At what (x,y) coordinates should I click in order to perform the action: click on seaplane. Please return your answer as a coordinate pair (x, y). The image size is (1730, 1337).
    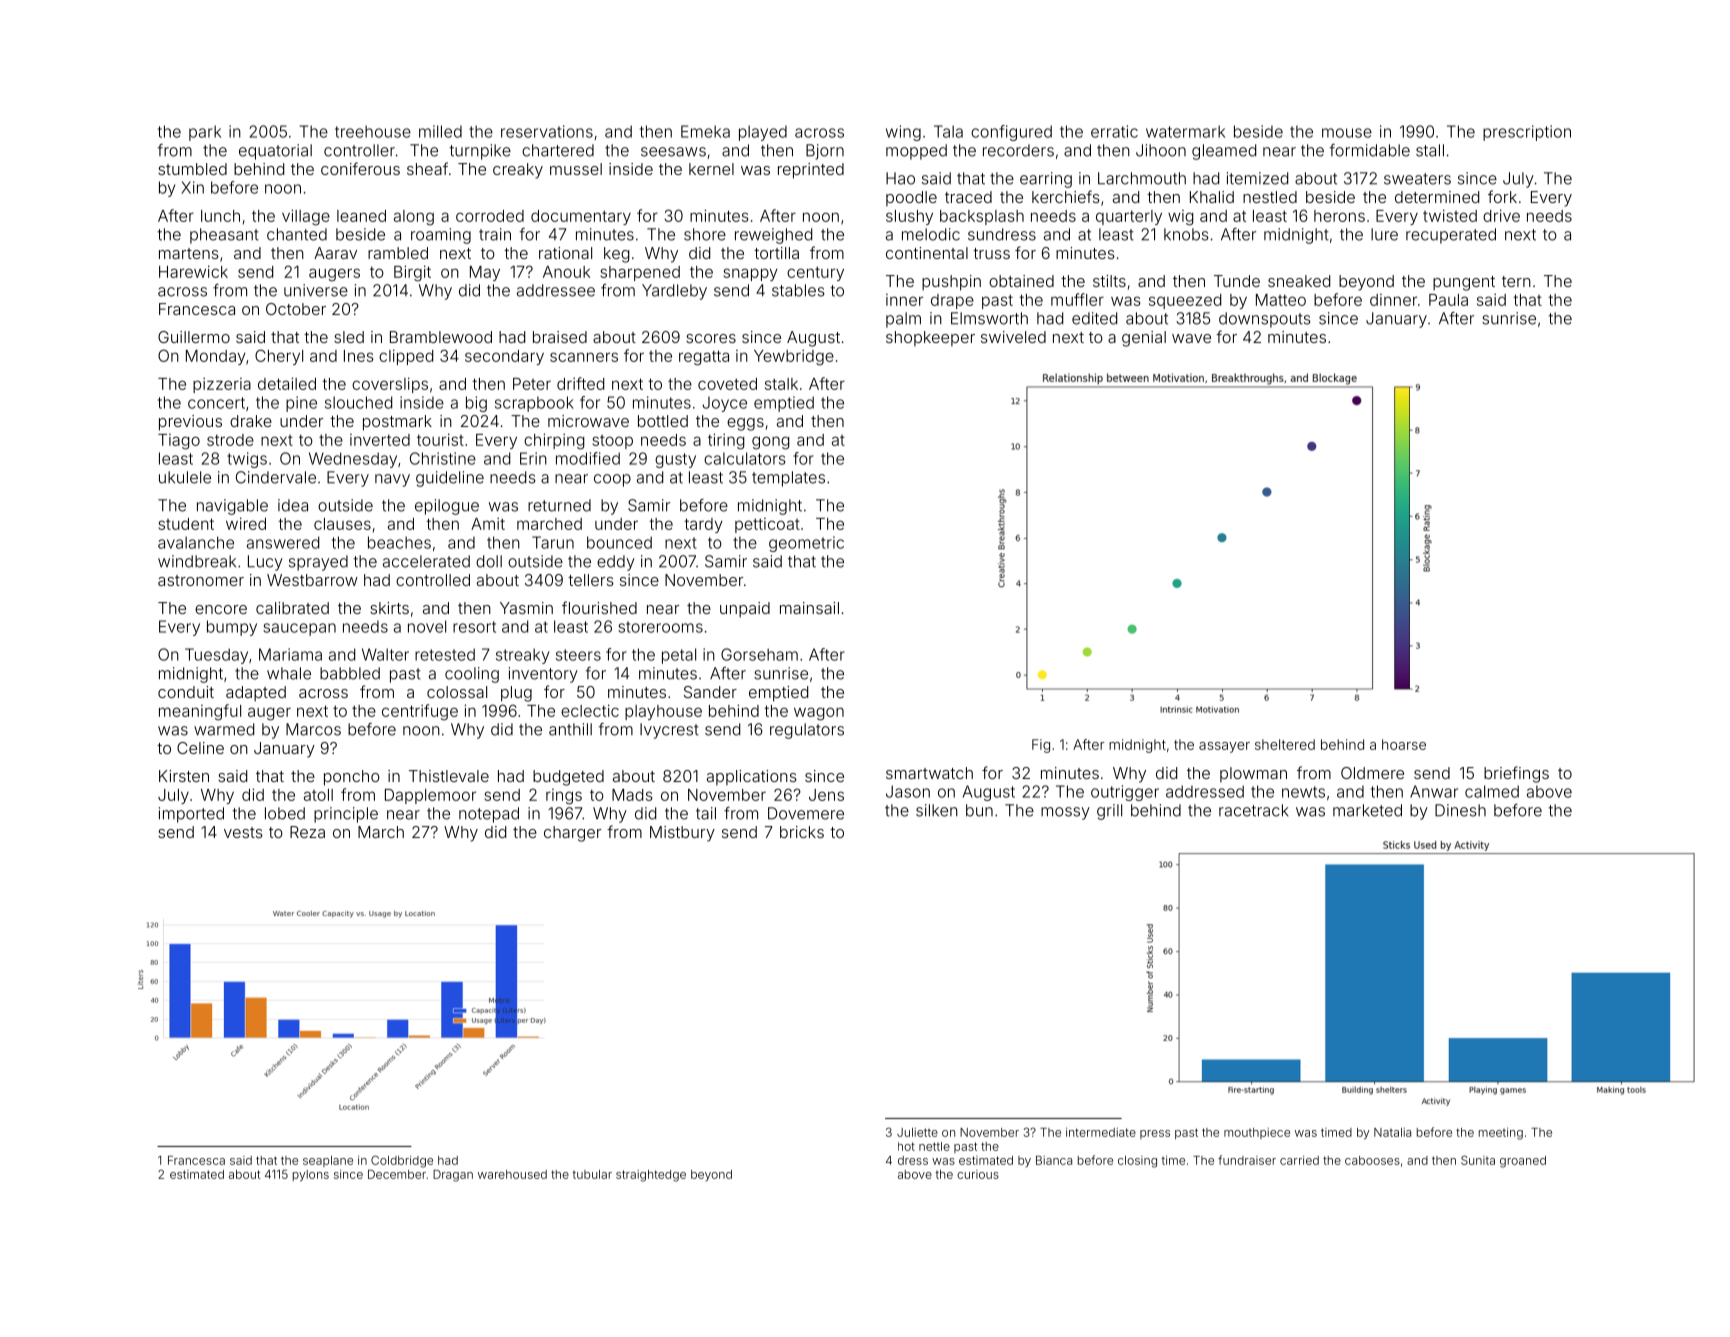
    Looking at the image, I should click on (328, 1161).
